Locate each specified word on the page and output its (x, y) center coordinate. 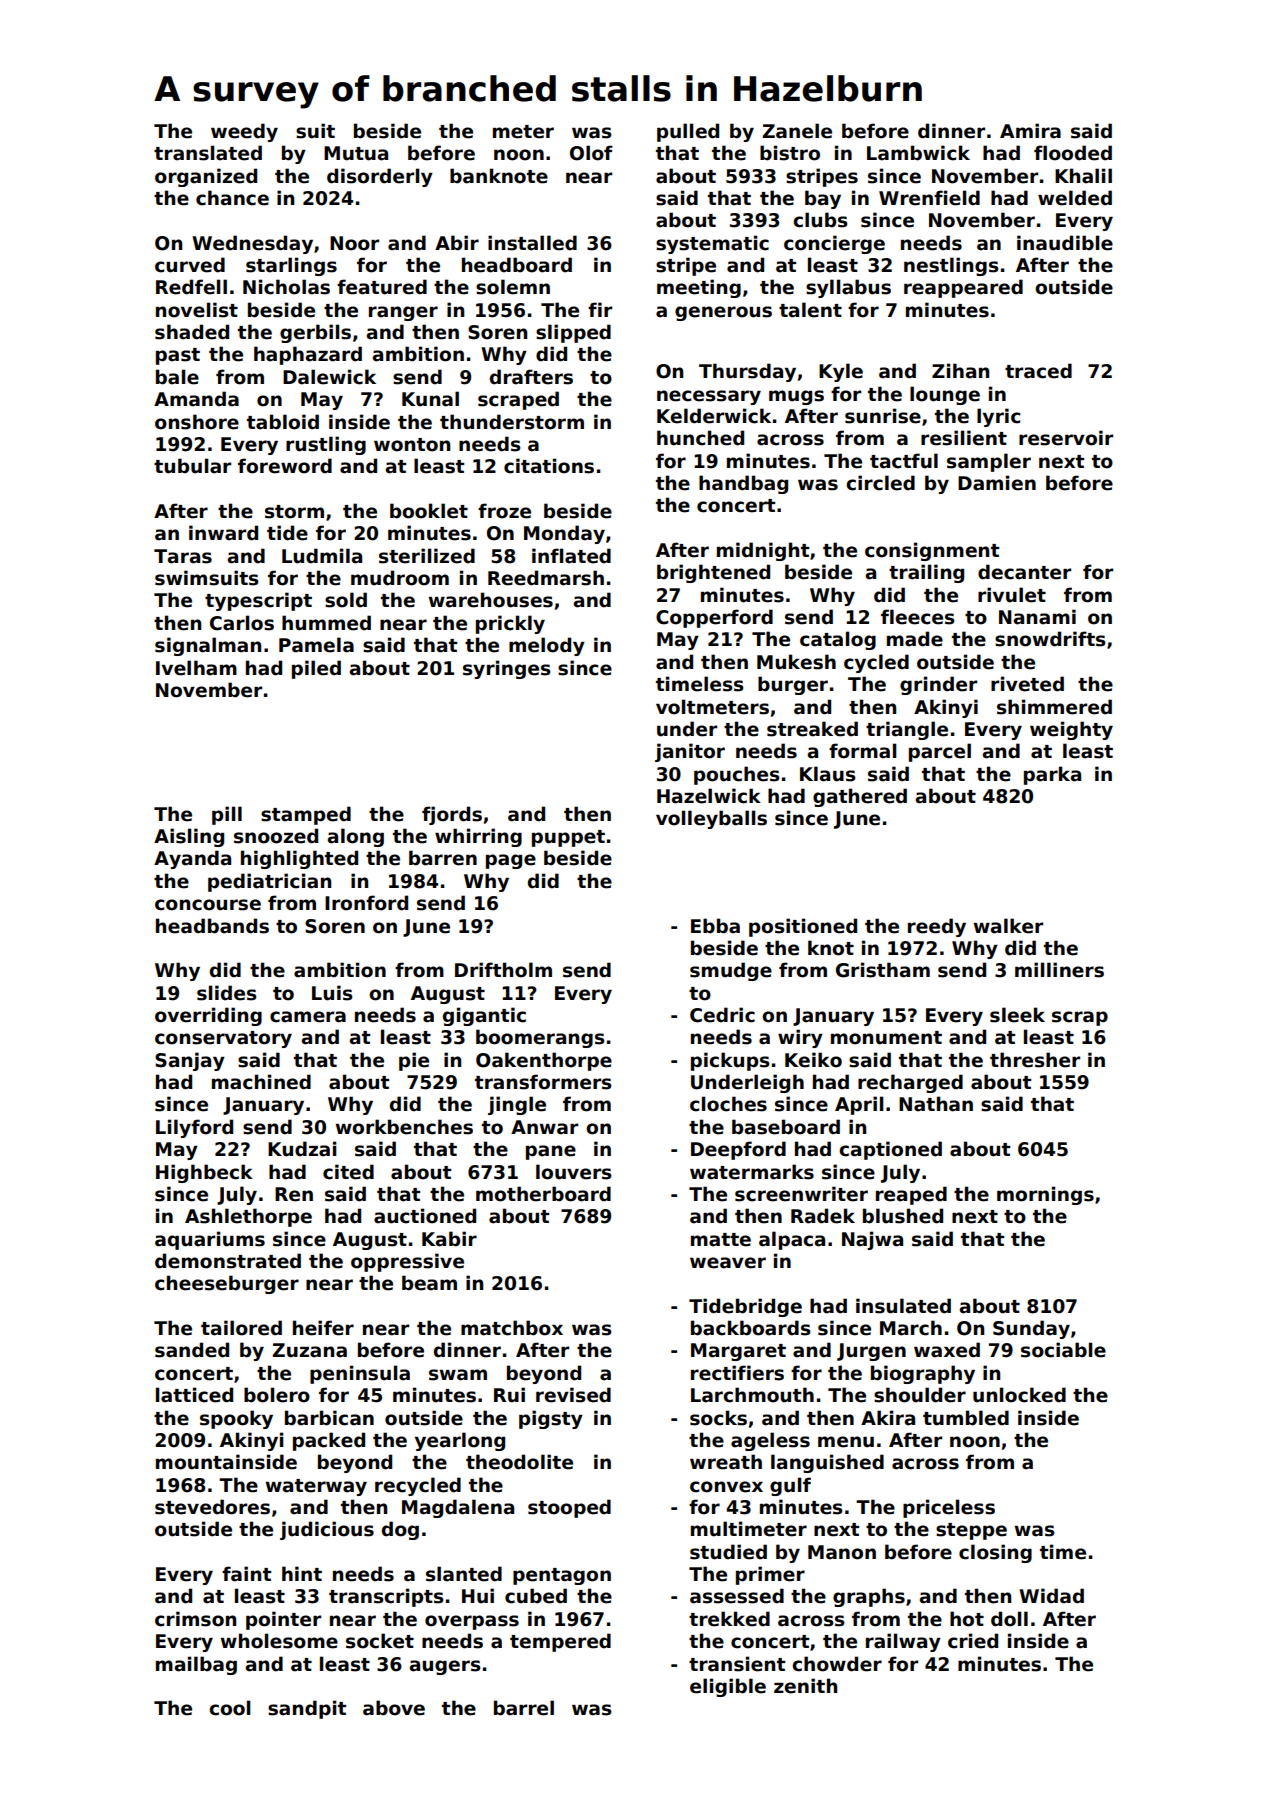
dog (400, 1530)
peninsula (360, 1374)
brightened (713, 573)
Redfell (191, 287)
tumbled (966, 1418)
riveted (1027, 684)
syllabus (848, 288)
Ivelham (196, 668)
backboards (751, 1328)
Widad (1051, 1596)
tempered (560, 1642)
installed (532, 243)
